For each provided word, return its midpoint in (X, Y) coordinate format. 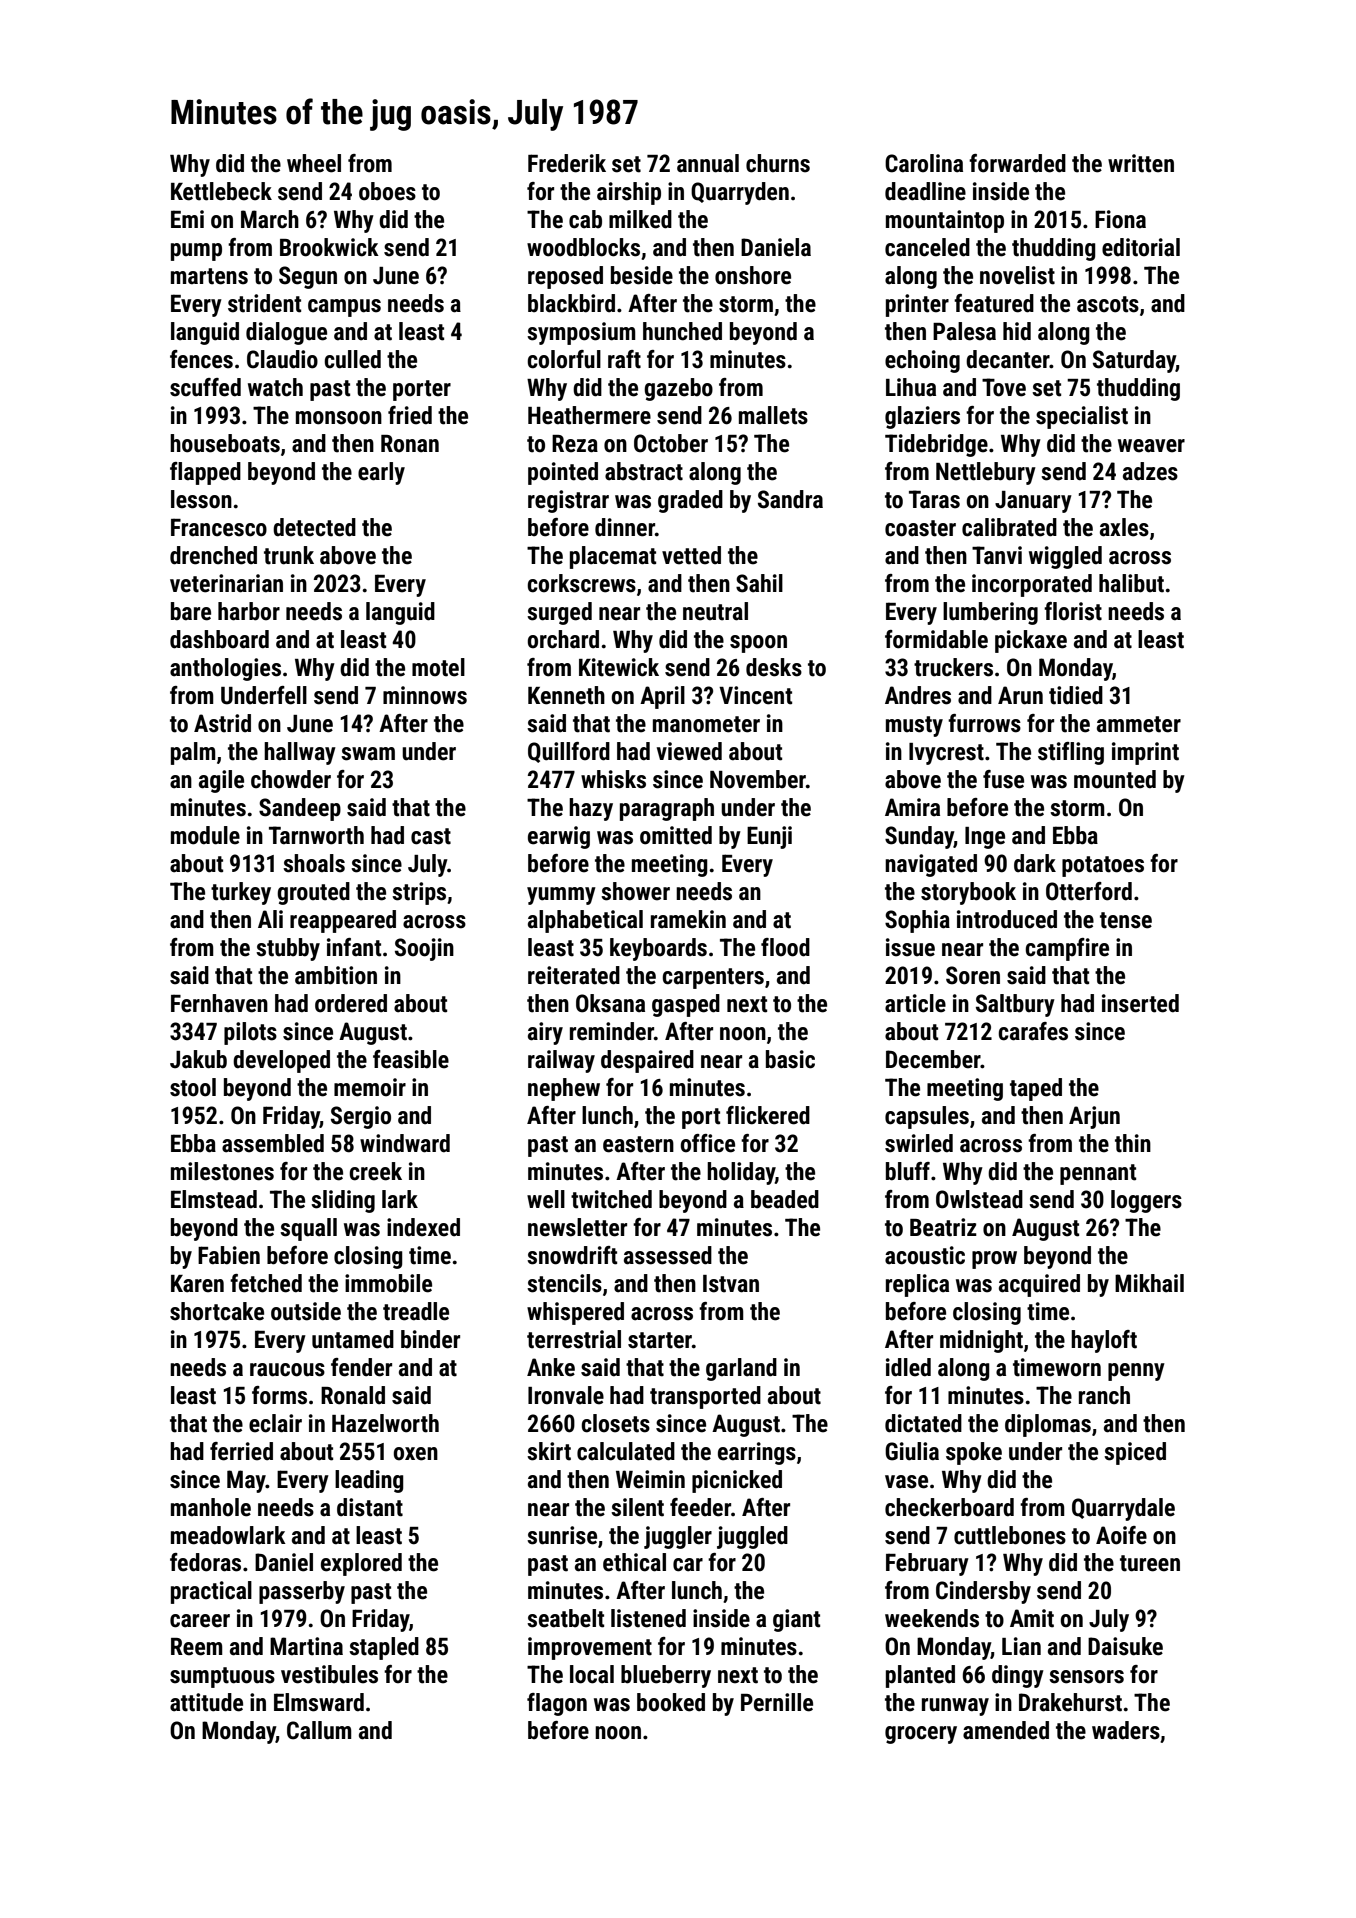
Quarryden (740, 193)
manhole (211, 1507)
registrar (568, 501)
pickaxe (1031, 641)
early (381, 473)
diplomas (1048, 1425)
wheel (314, 163)
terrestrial (574, 1339)
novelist (1017, 275)
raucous (287, 1370)
